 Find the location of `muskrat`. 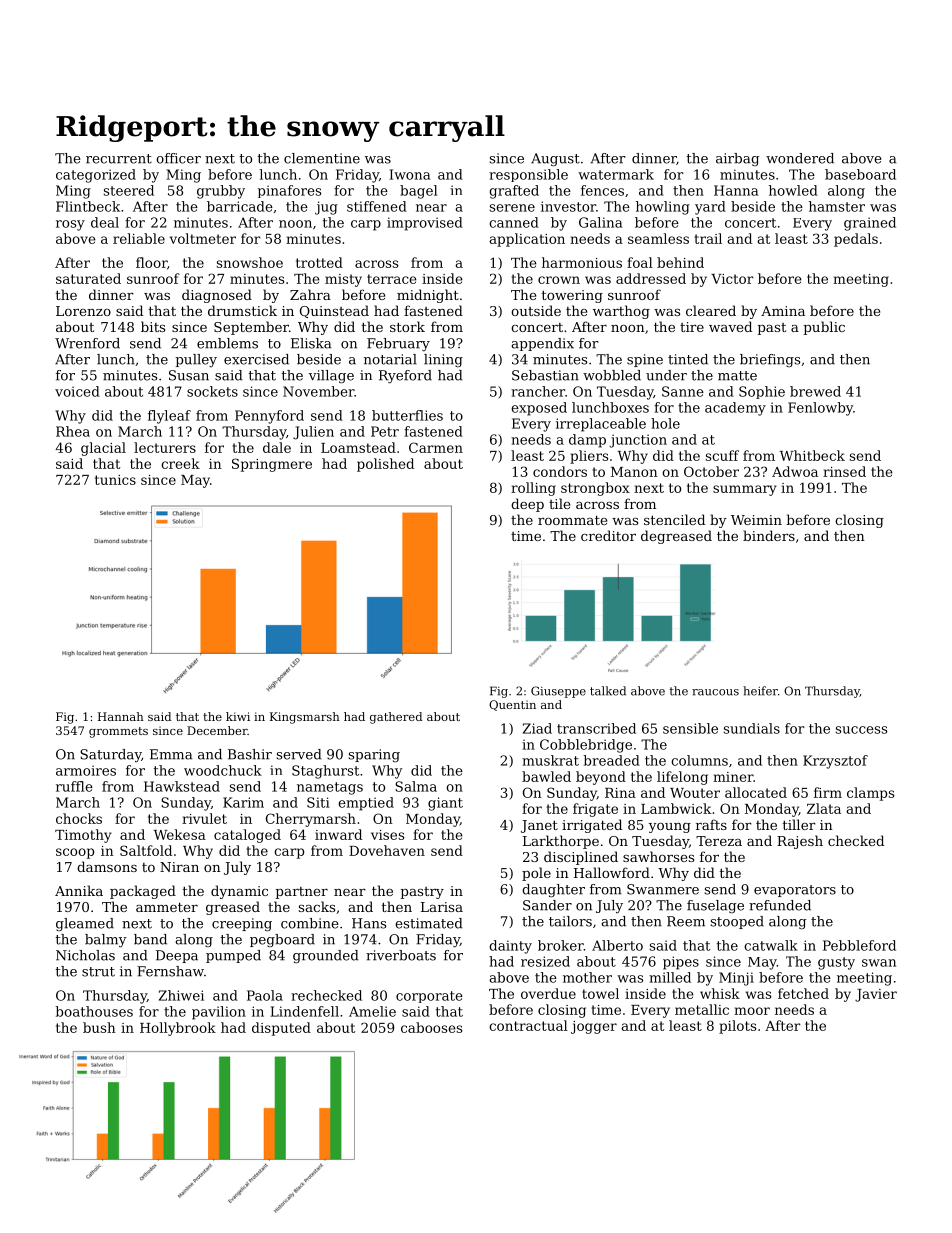

muskrat is located at coordinates (550, 760).
